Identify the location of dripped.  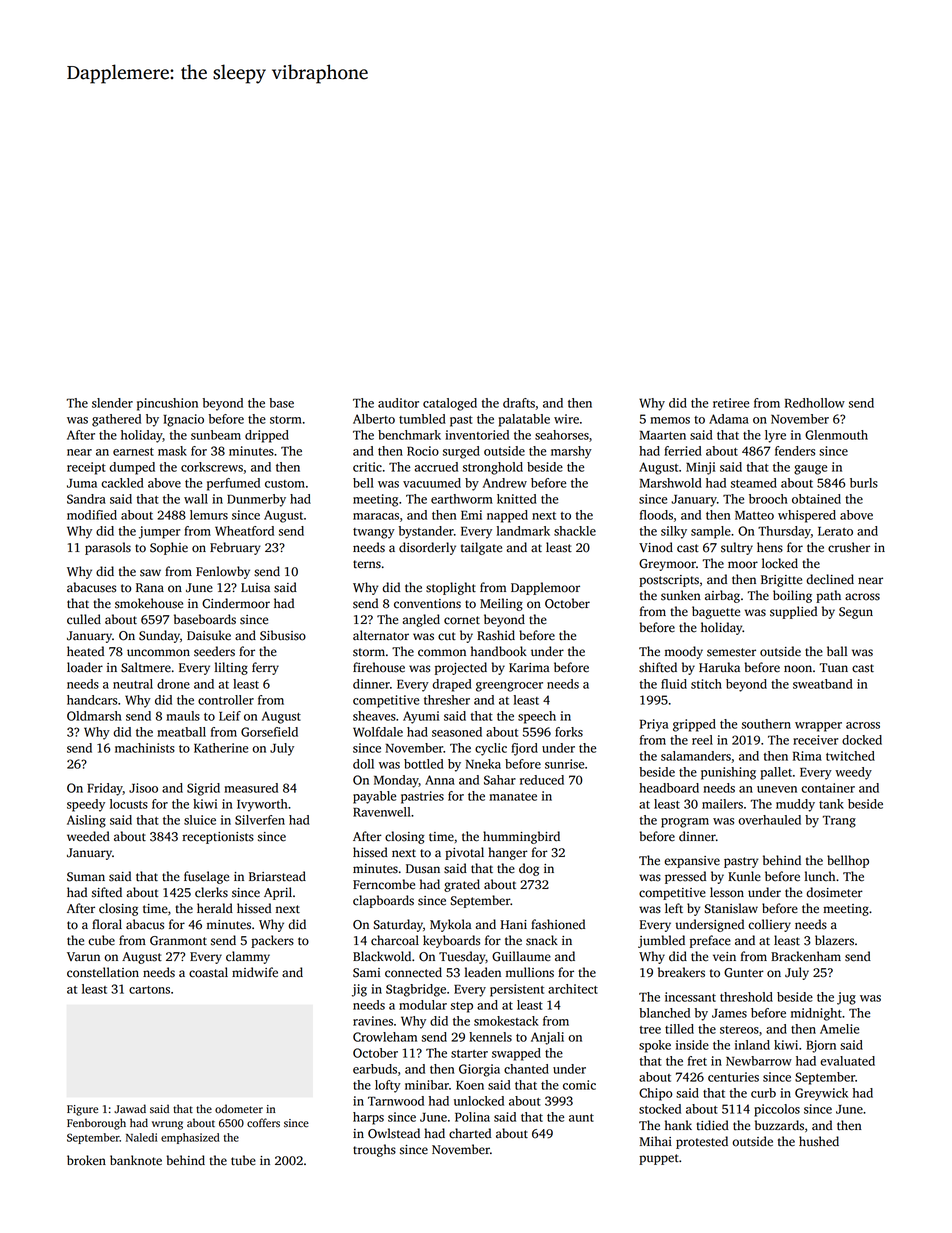
(267, 436).
